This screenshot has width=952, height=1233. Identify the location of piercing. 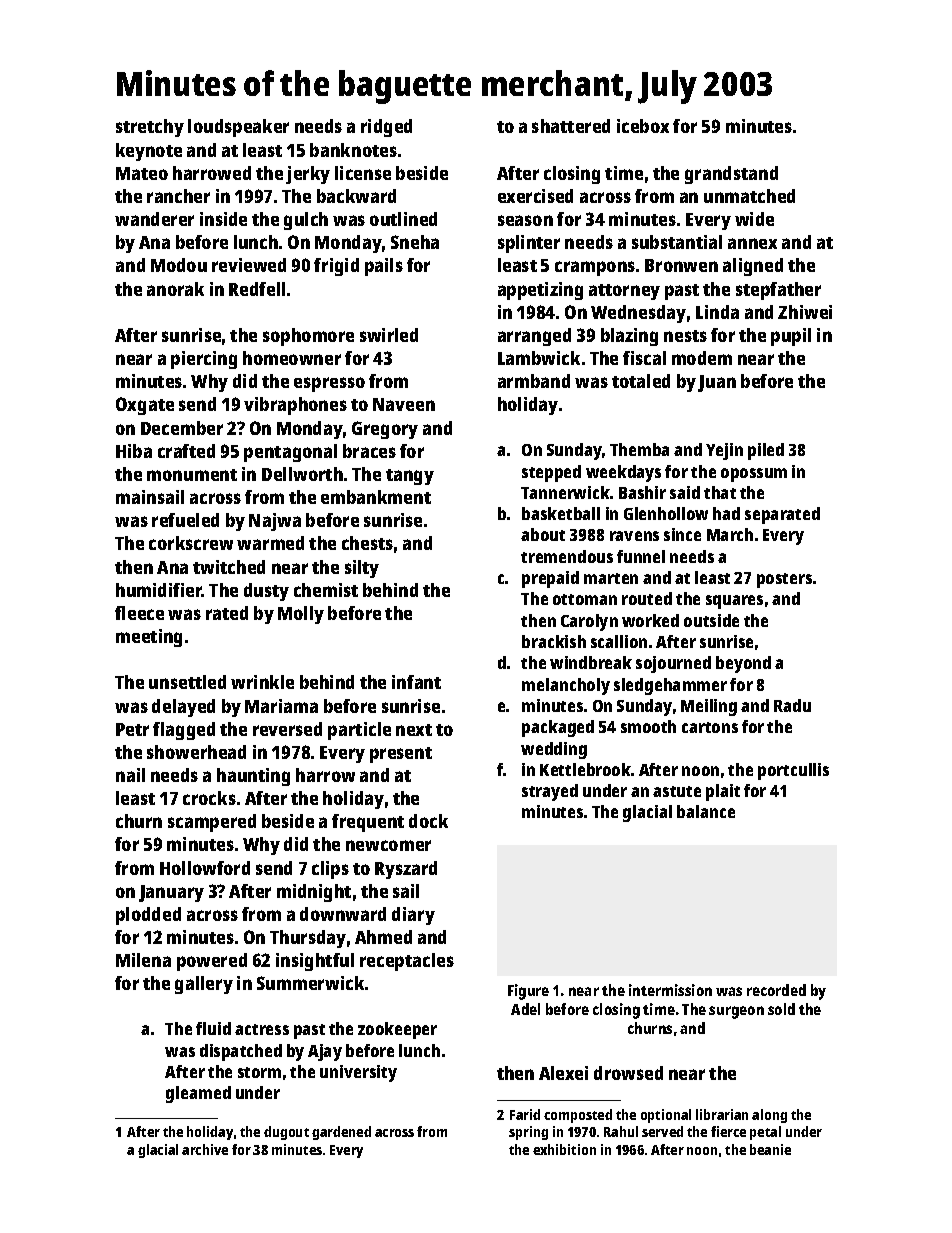
(204, 360).
